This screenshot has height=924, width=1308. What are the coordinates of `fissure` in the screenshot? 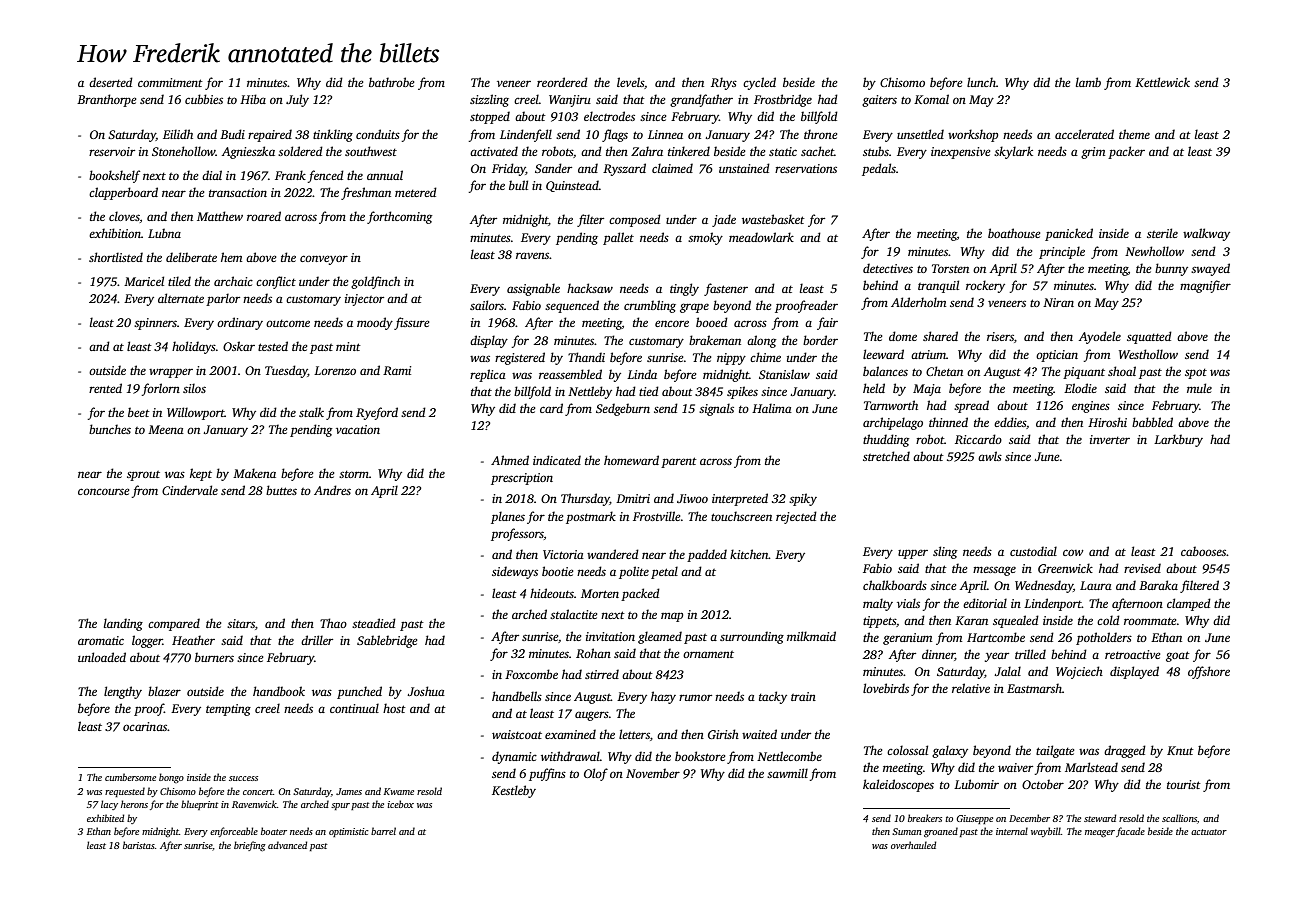 It's located at (411, 323).
